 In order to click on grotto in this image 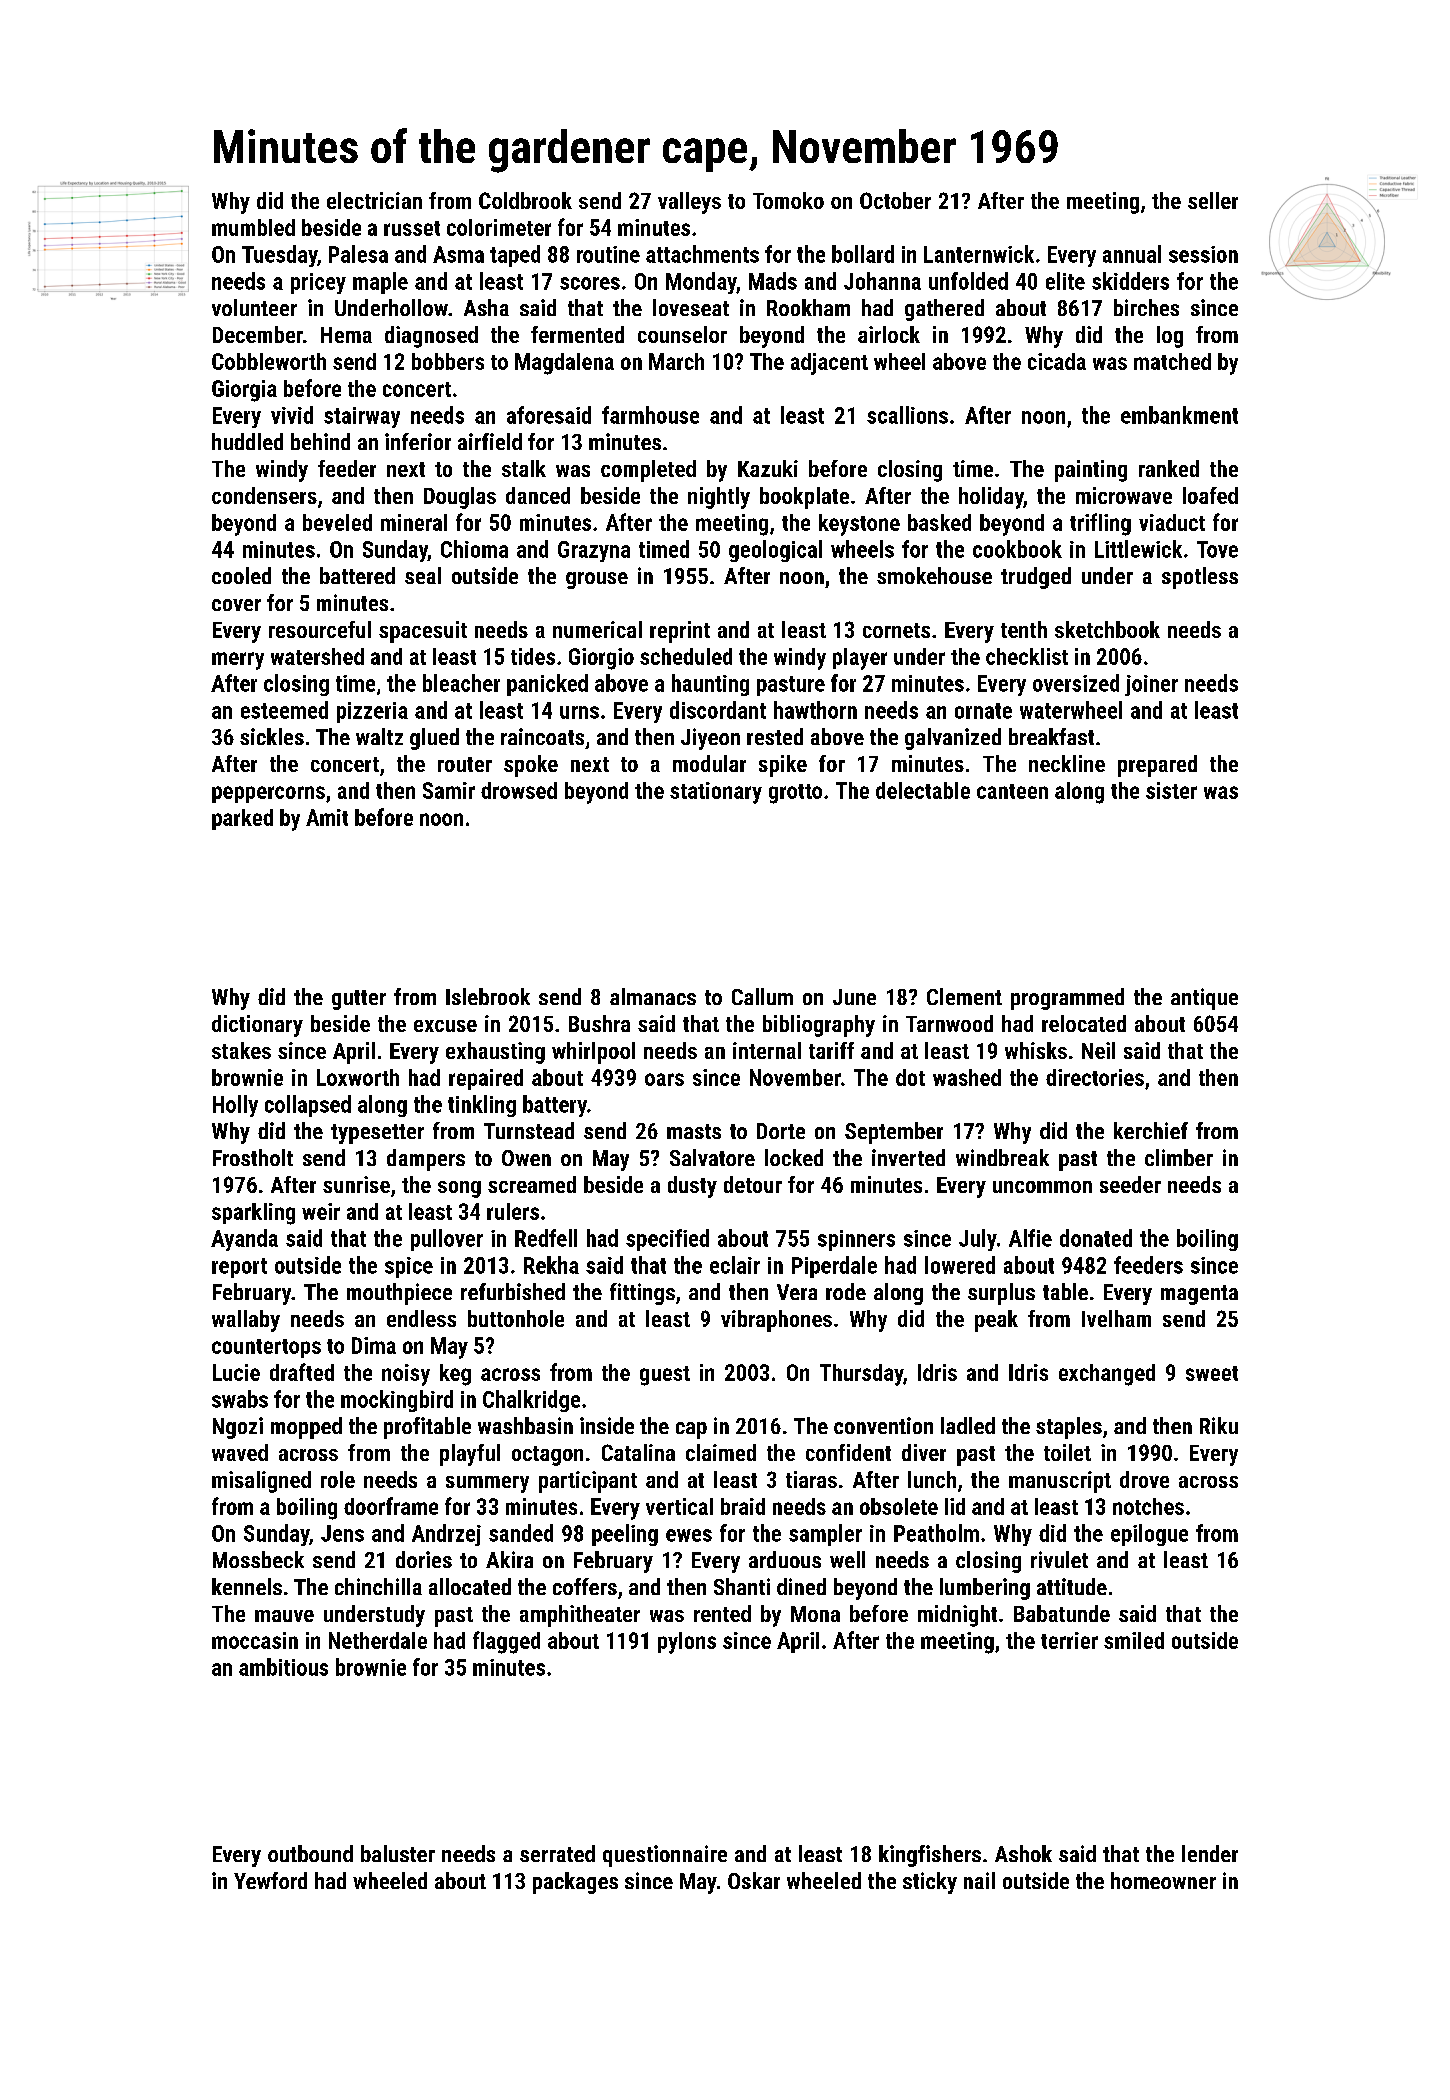, I will do `click(795, 794)`.
